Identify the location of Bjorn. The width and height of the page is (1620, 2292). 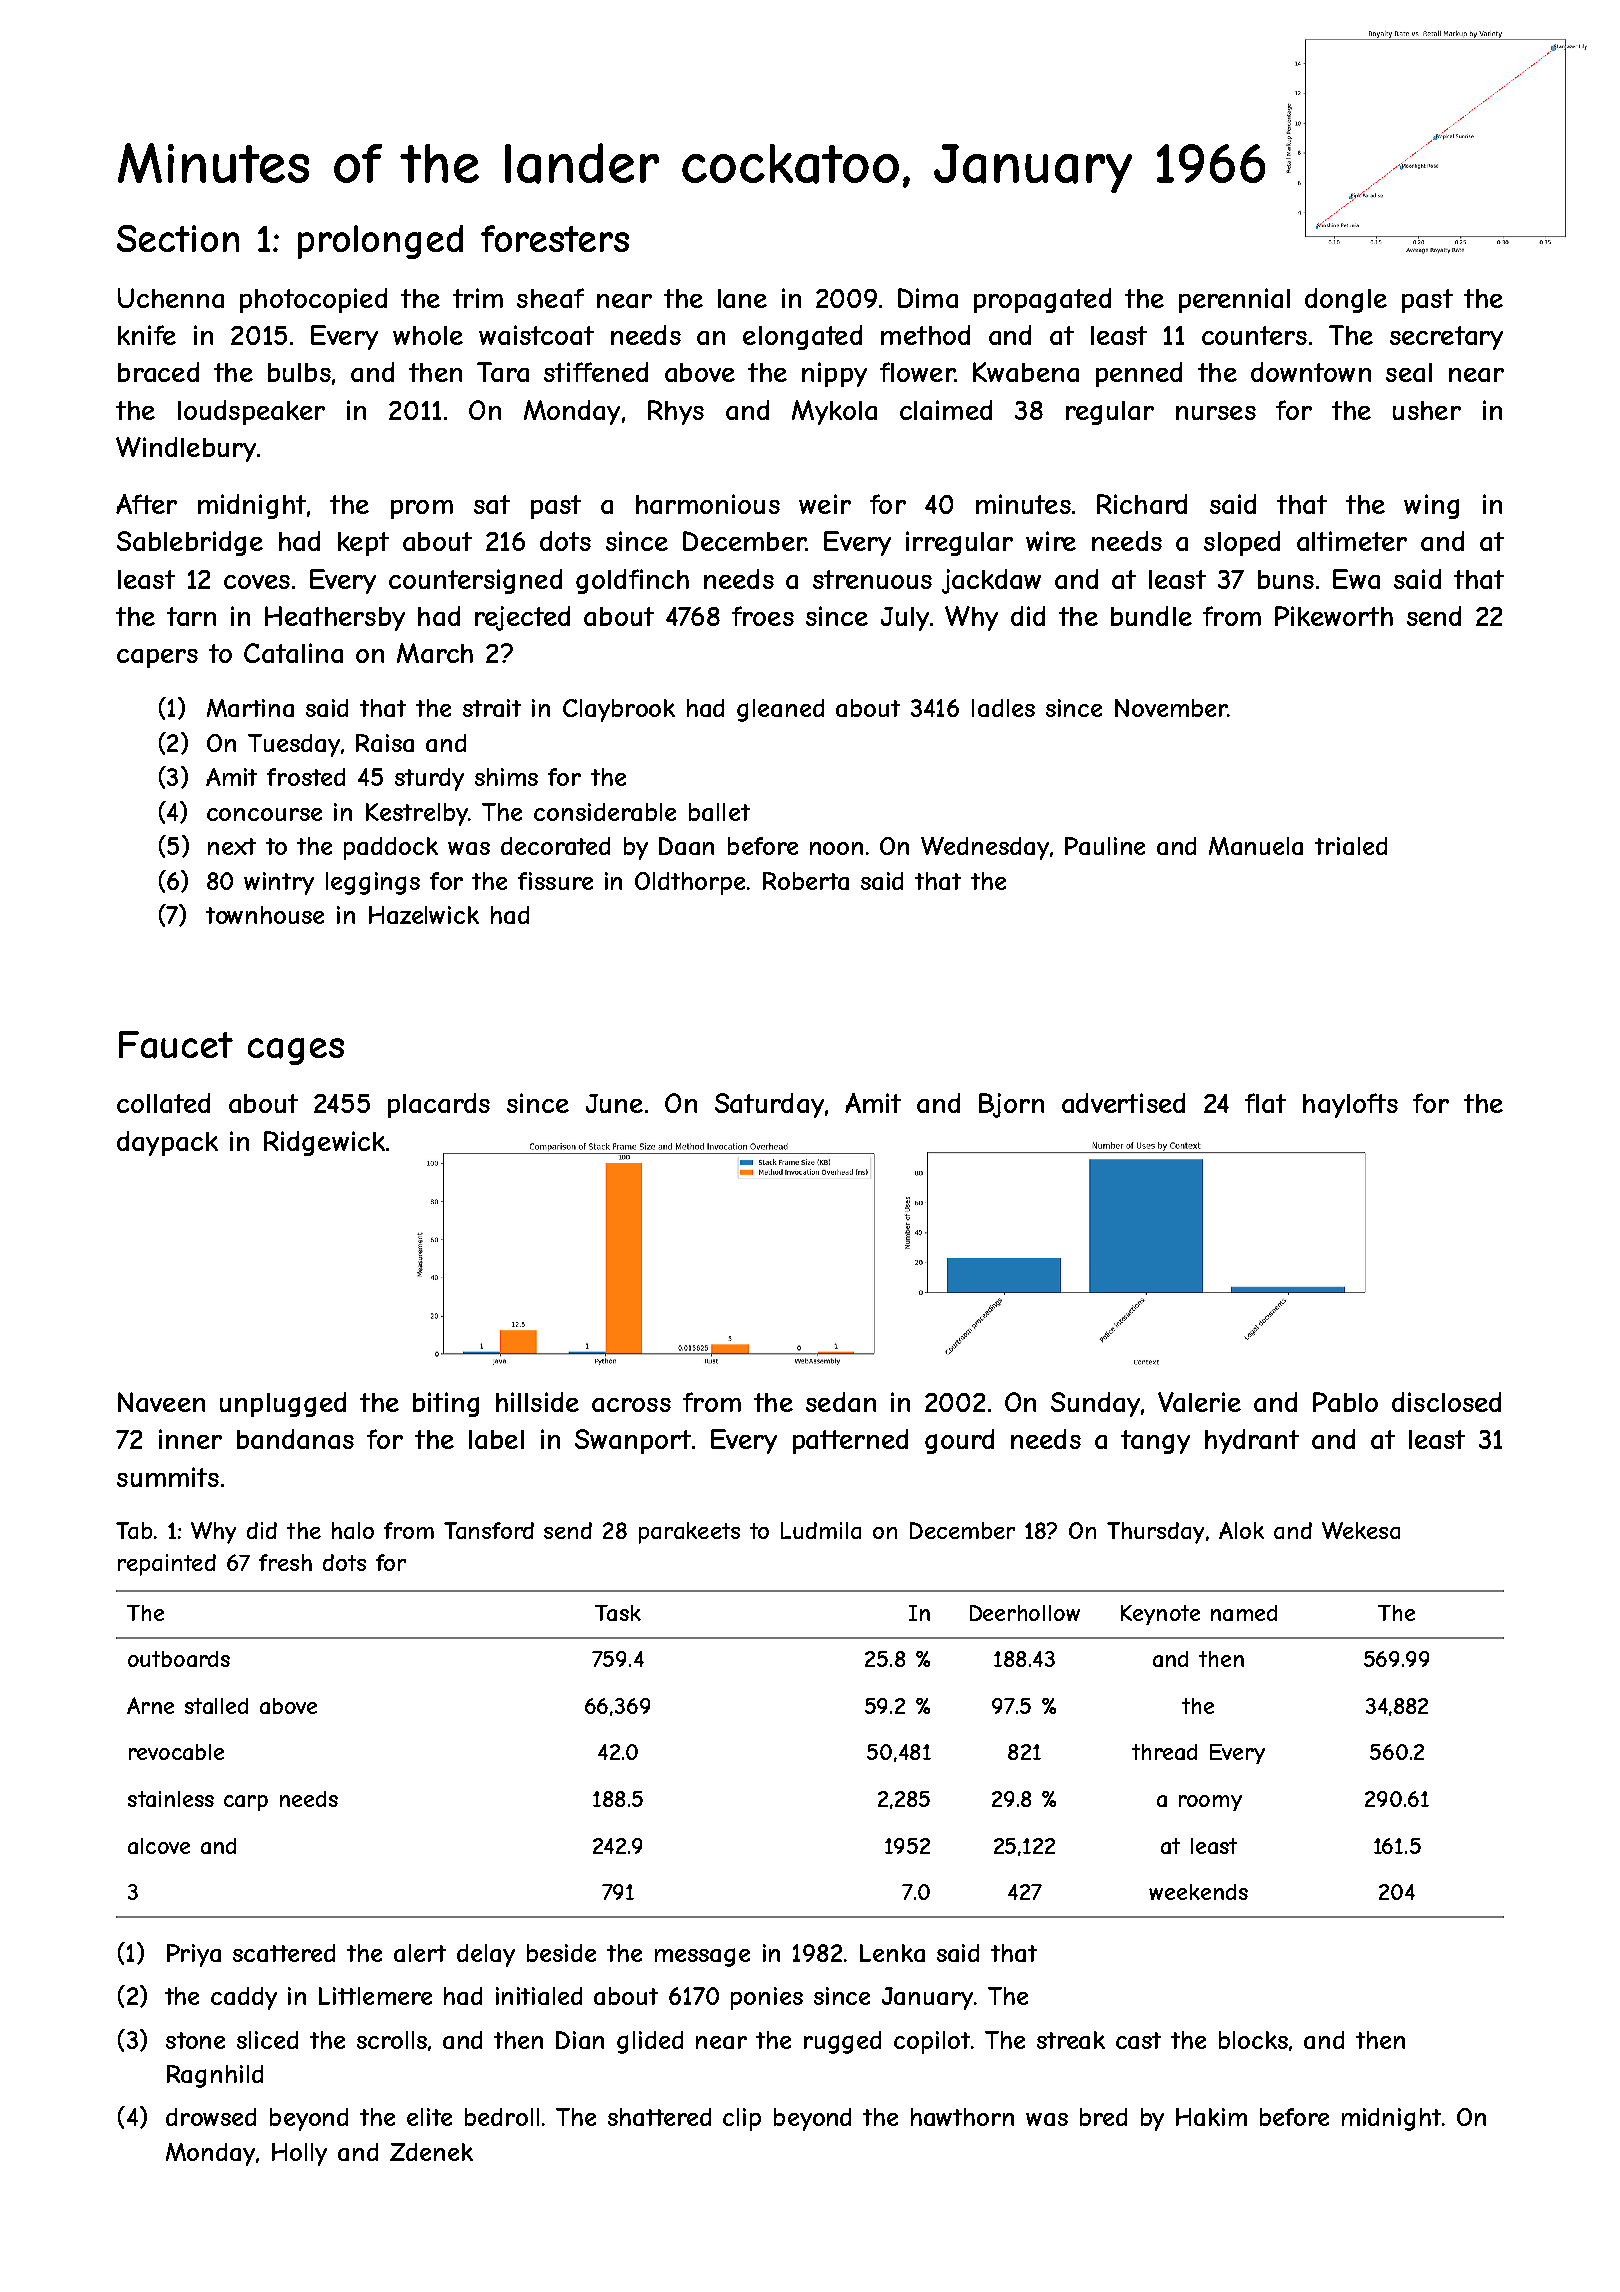
(1011, 1105).
